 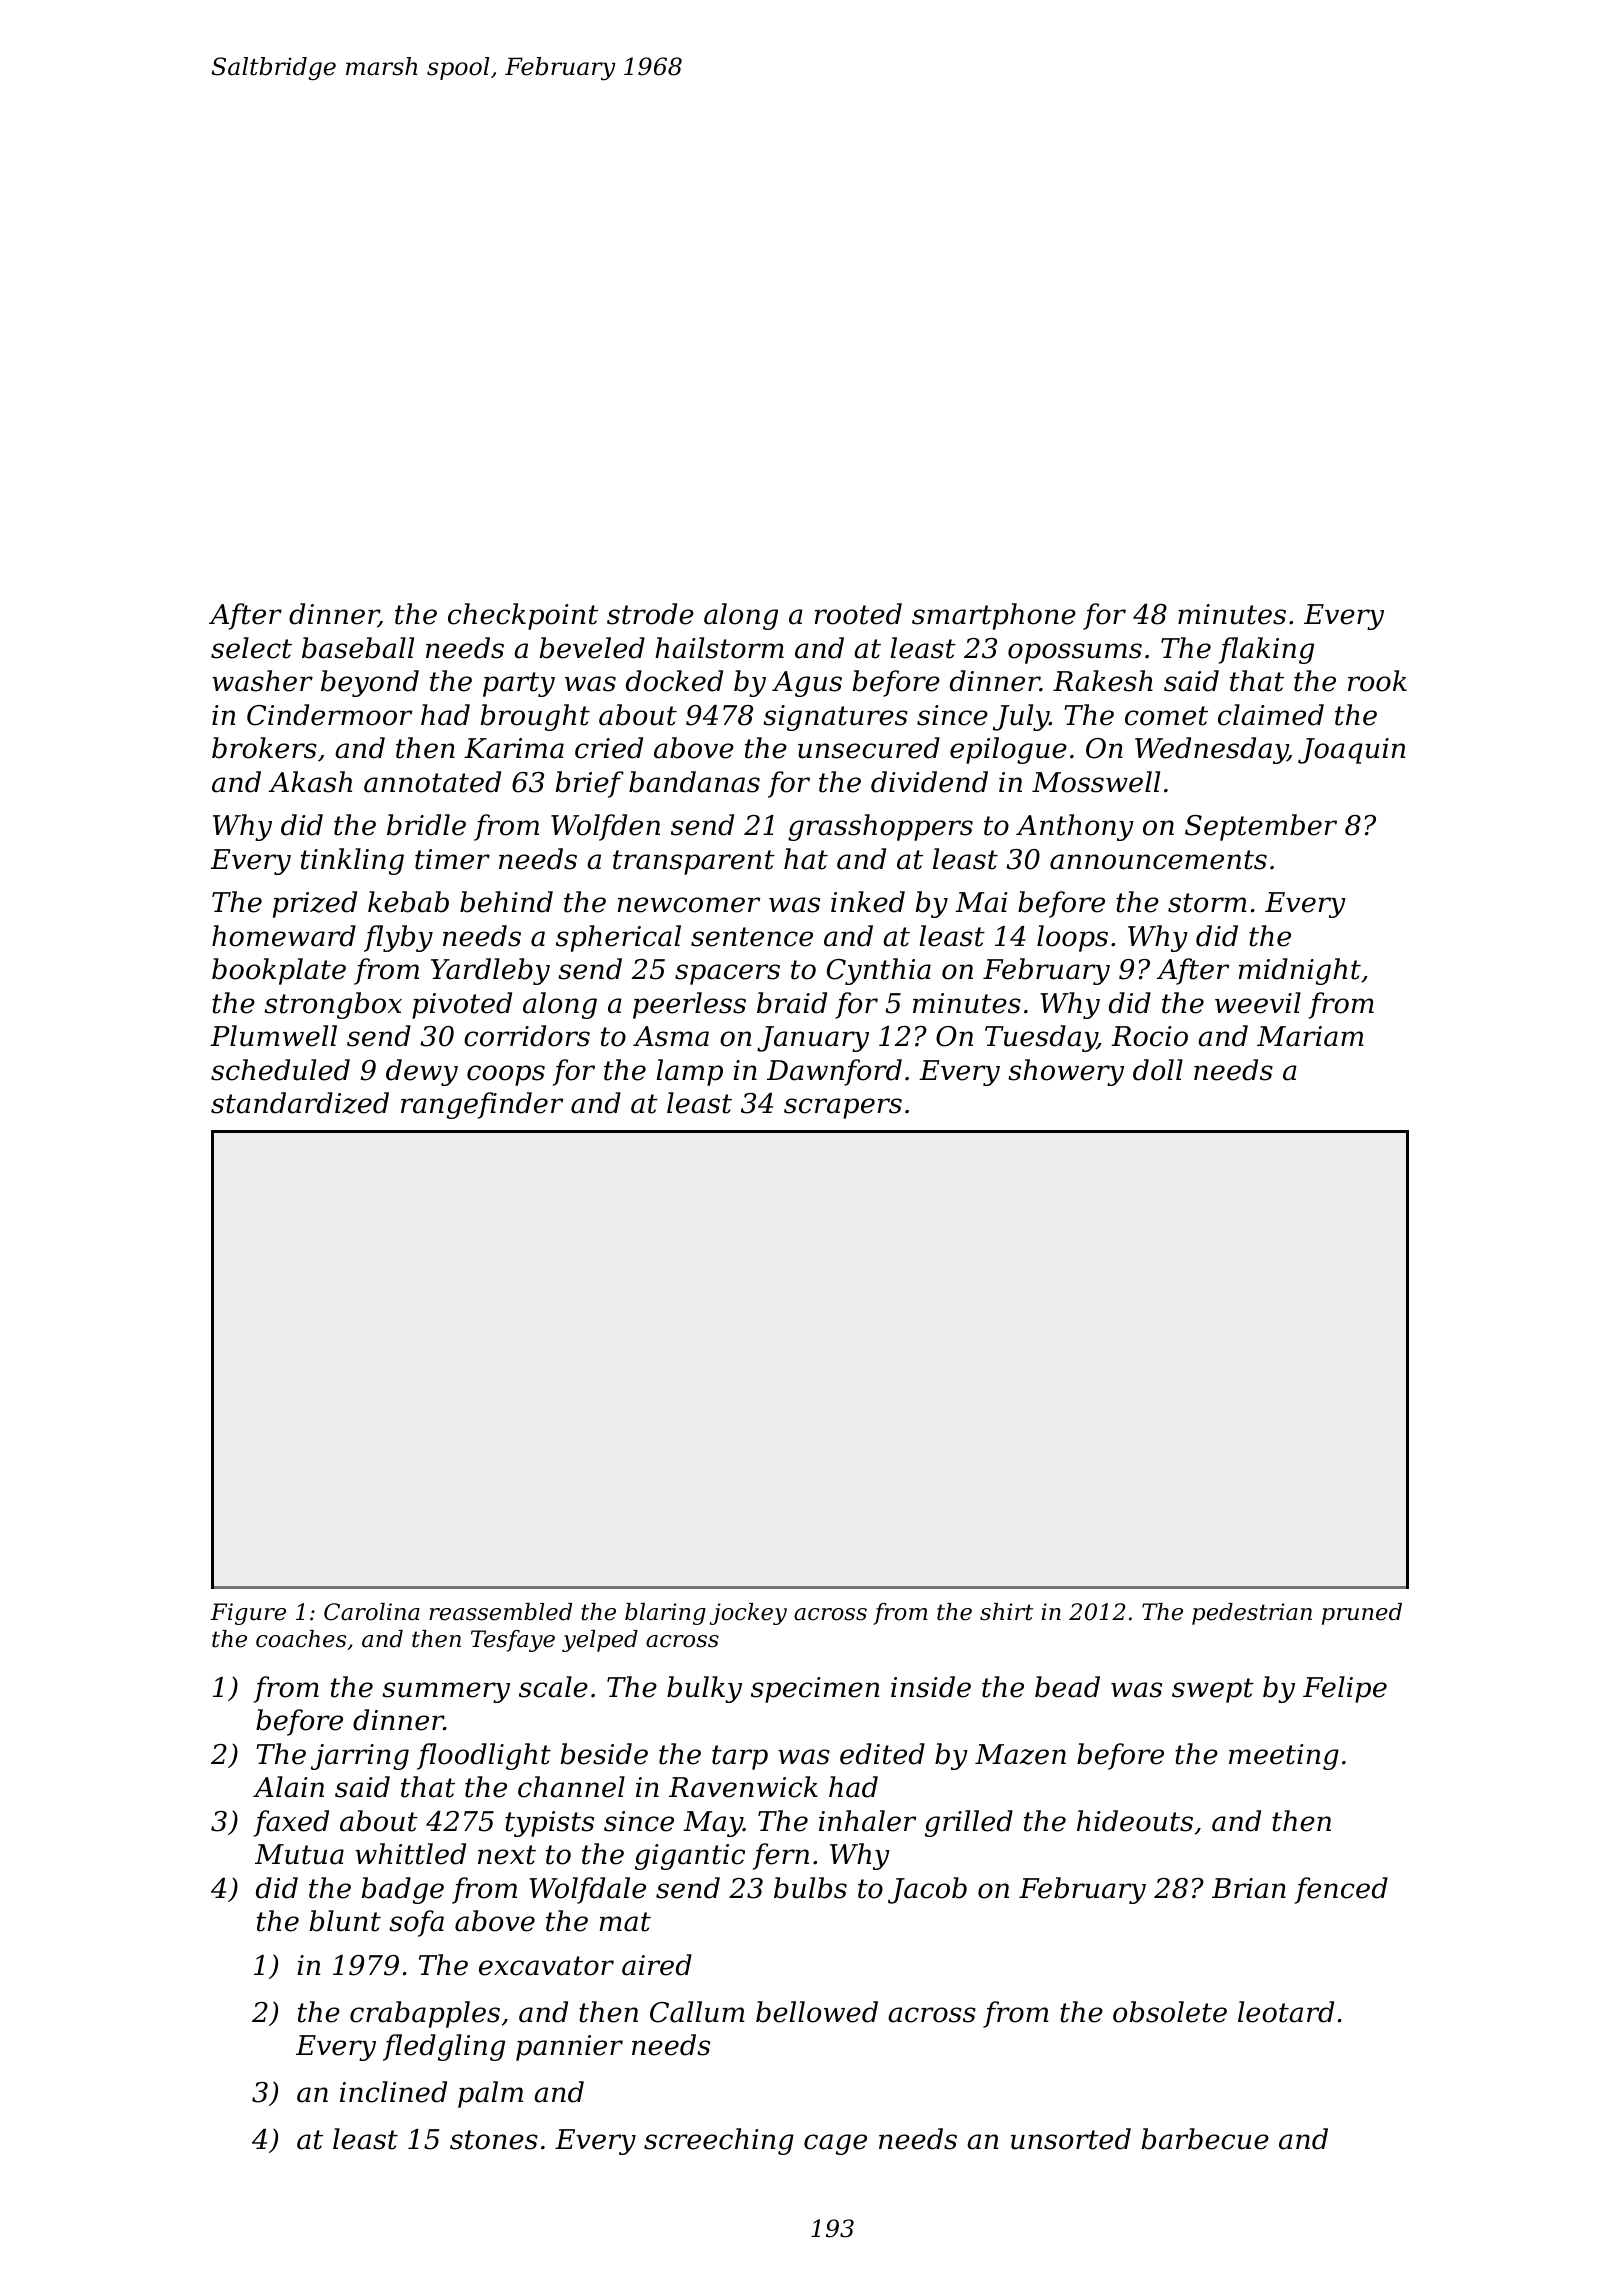 I want to click on annotated, so click(x=432, y=782).
